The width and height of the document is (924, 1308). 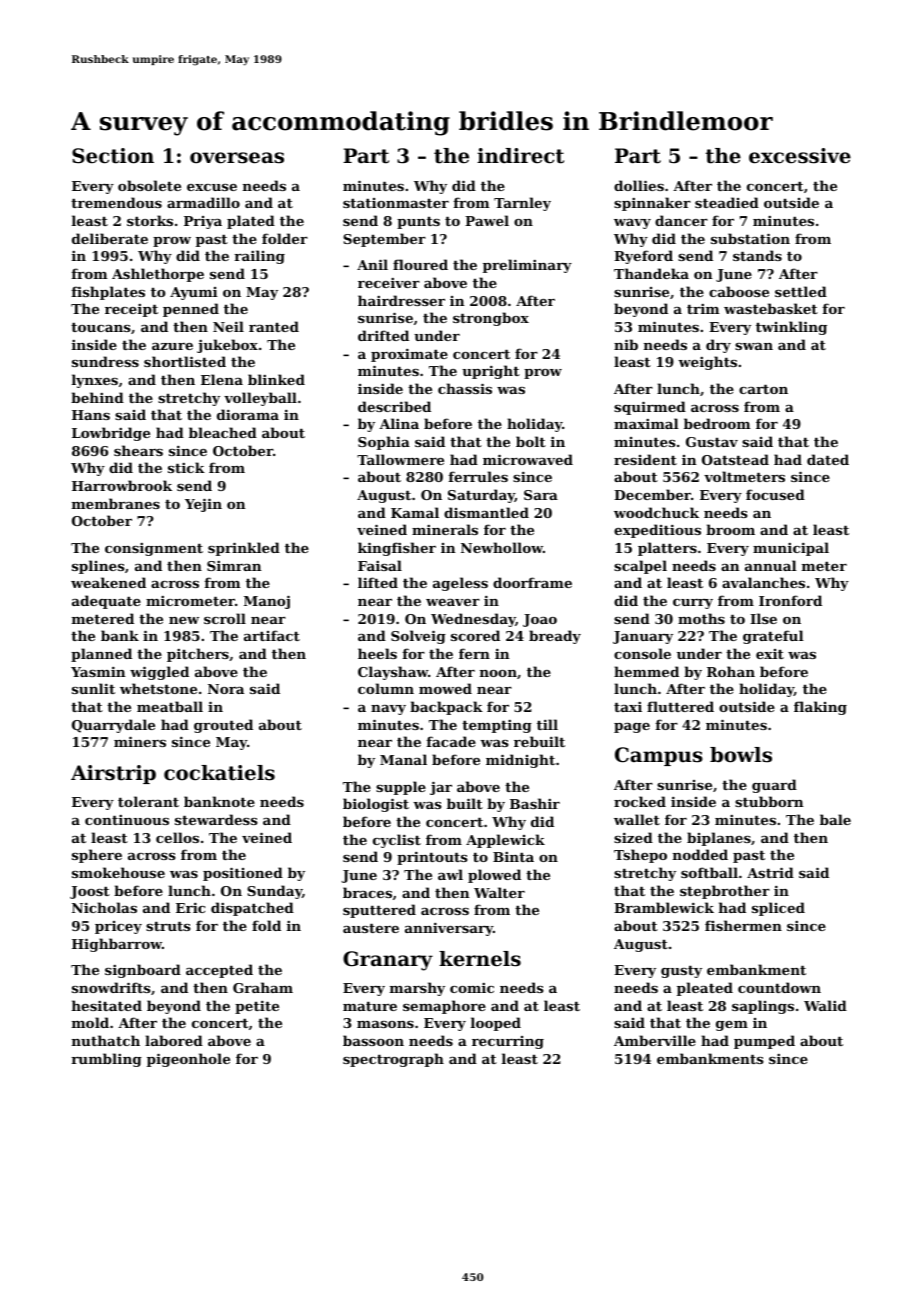 What do you see at coordinates (396, 203) in the document?
I see `stationmaster` at bounding box center [396, 203].
